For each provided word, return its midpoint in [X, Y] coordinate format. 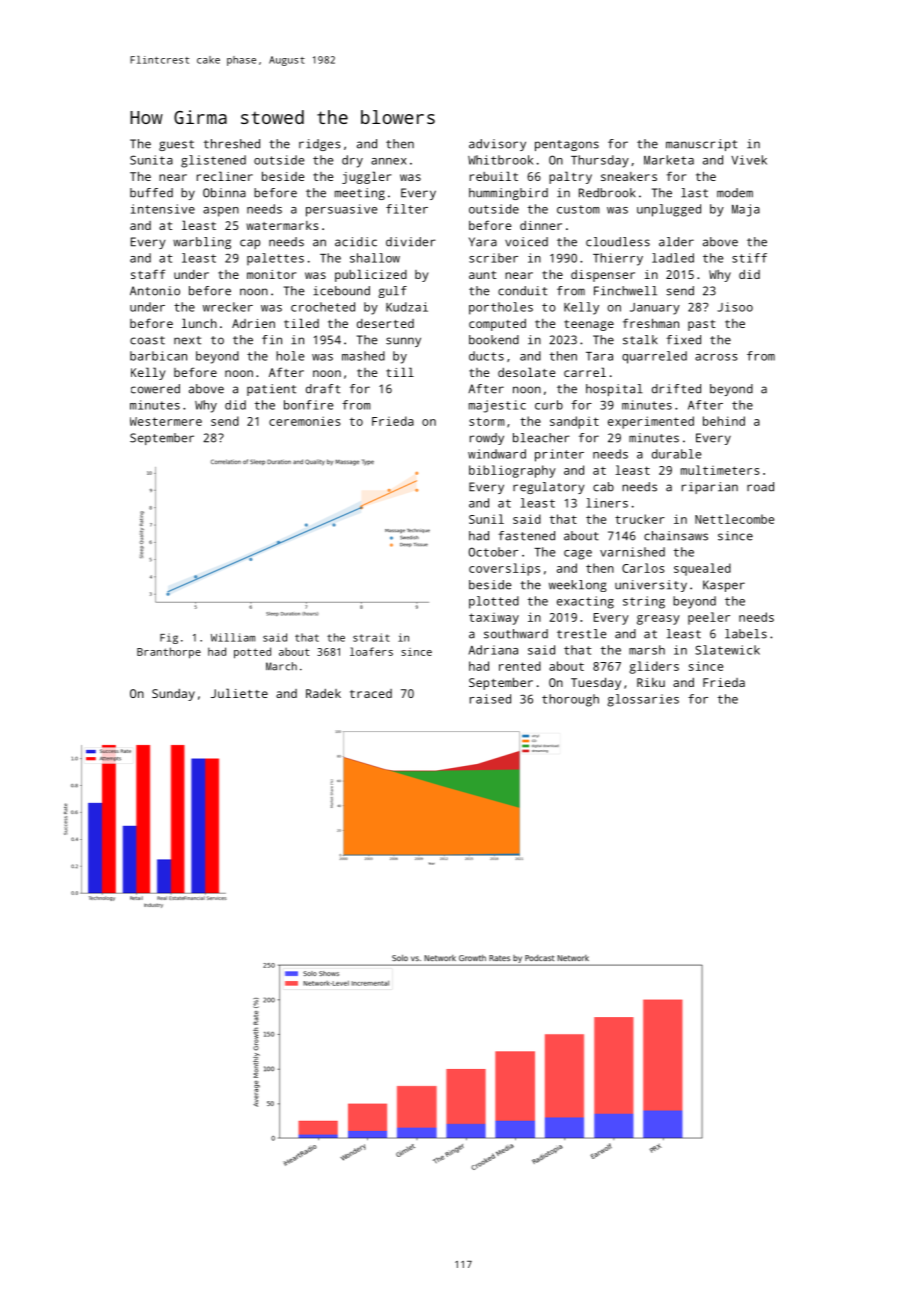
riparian [710, 488]
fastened [526, 536]
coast [147, 340]
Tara [599, 356]
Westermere [166, 421]
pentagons [567, 145]
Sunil [486, 519]
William [233, 637]
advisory [497, 145]
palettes [275, 259]
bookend [494, 340]
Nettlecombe [734, 519]
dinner [541, 225]
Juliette [239, 693]
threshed [232, 144]
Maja [746, 210]
